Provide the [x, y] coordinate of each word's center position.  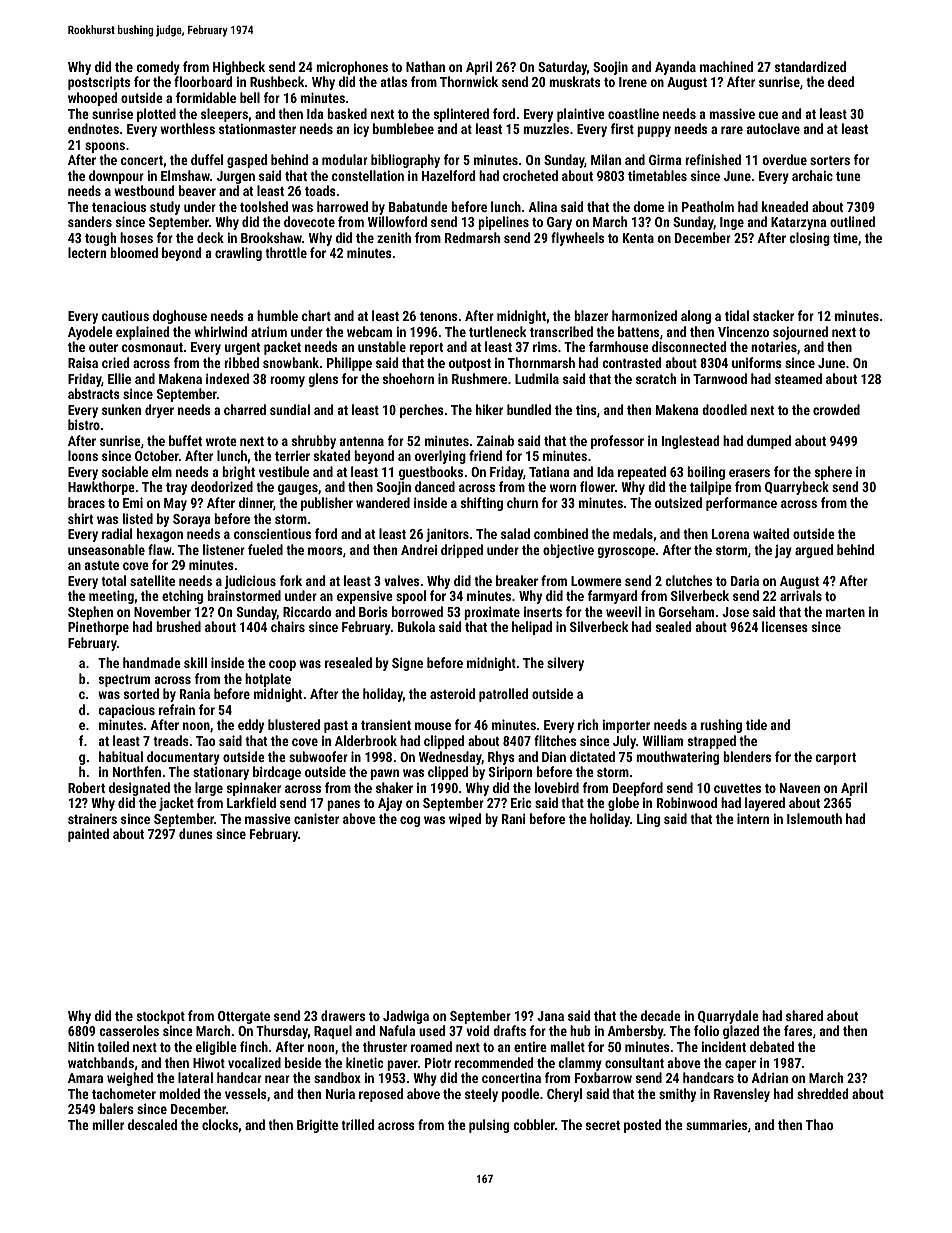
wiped [465, 820]
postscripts [99, 83]
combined [561, 533]
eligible [216, 1048]
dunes [196, 833]
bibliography [405, 161]
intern [753, 818]
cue [768, 115]
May [175, 504]
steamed [798, 378]
